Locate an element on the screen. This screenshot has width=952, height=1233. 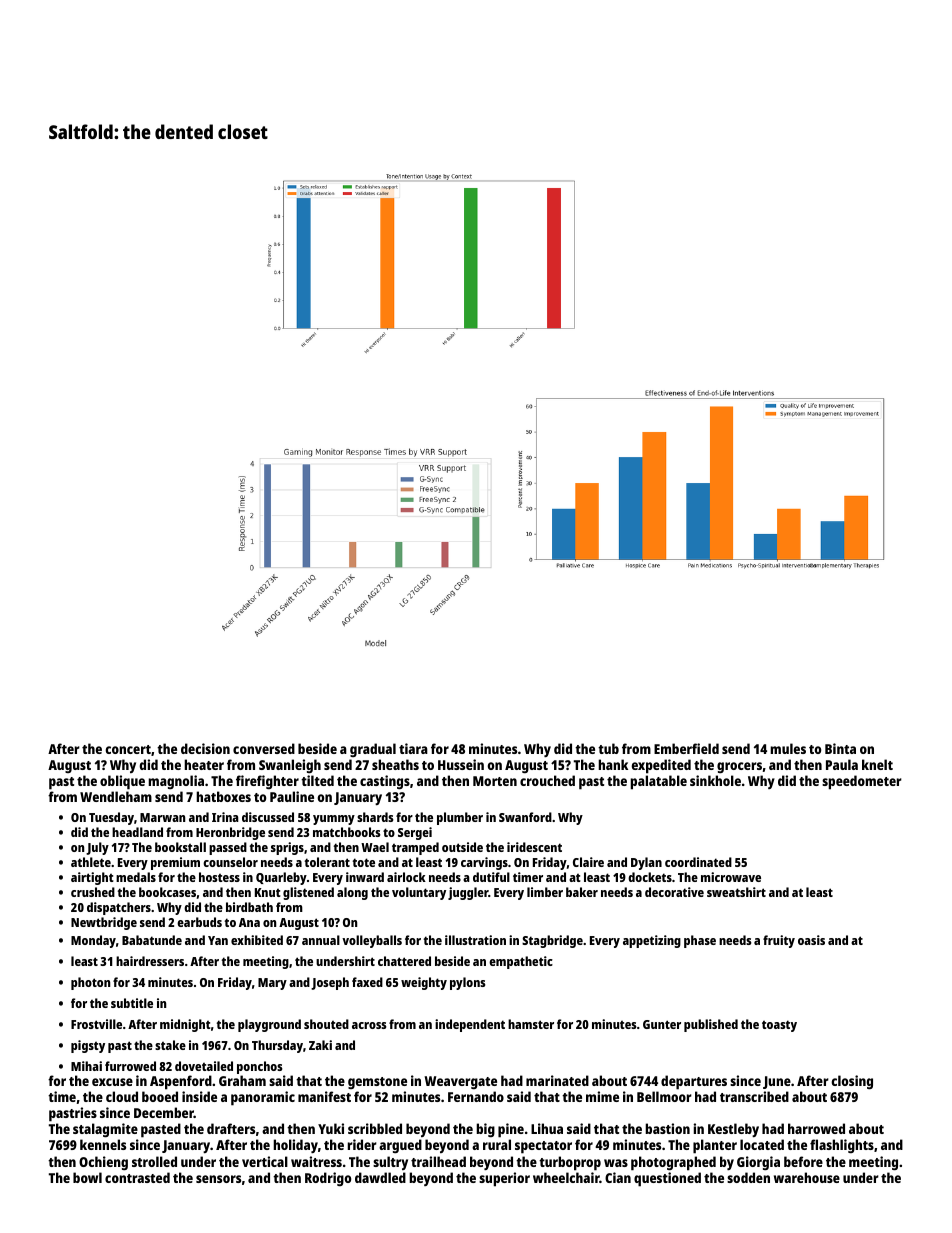
phase is located at coordinates (700, 941).
